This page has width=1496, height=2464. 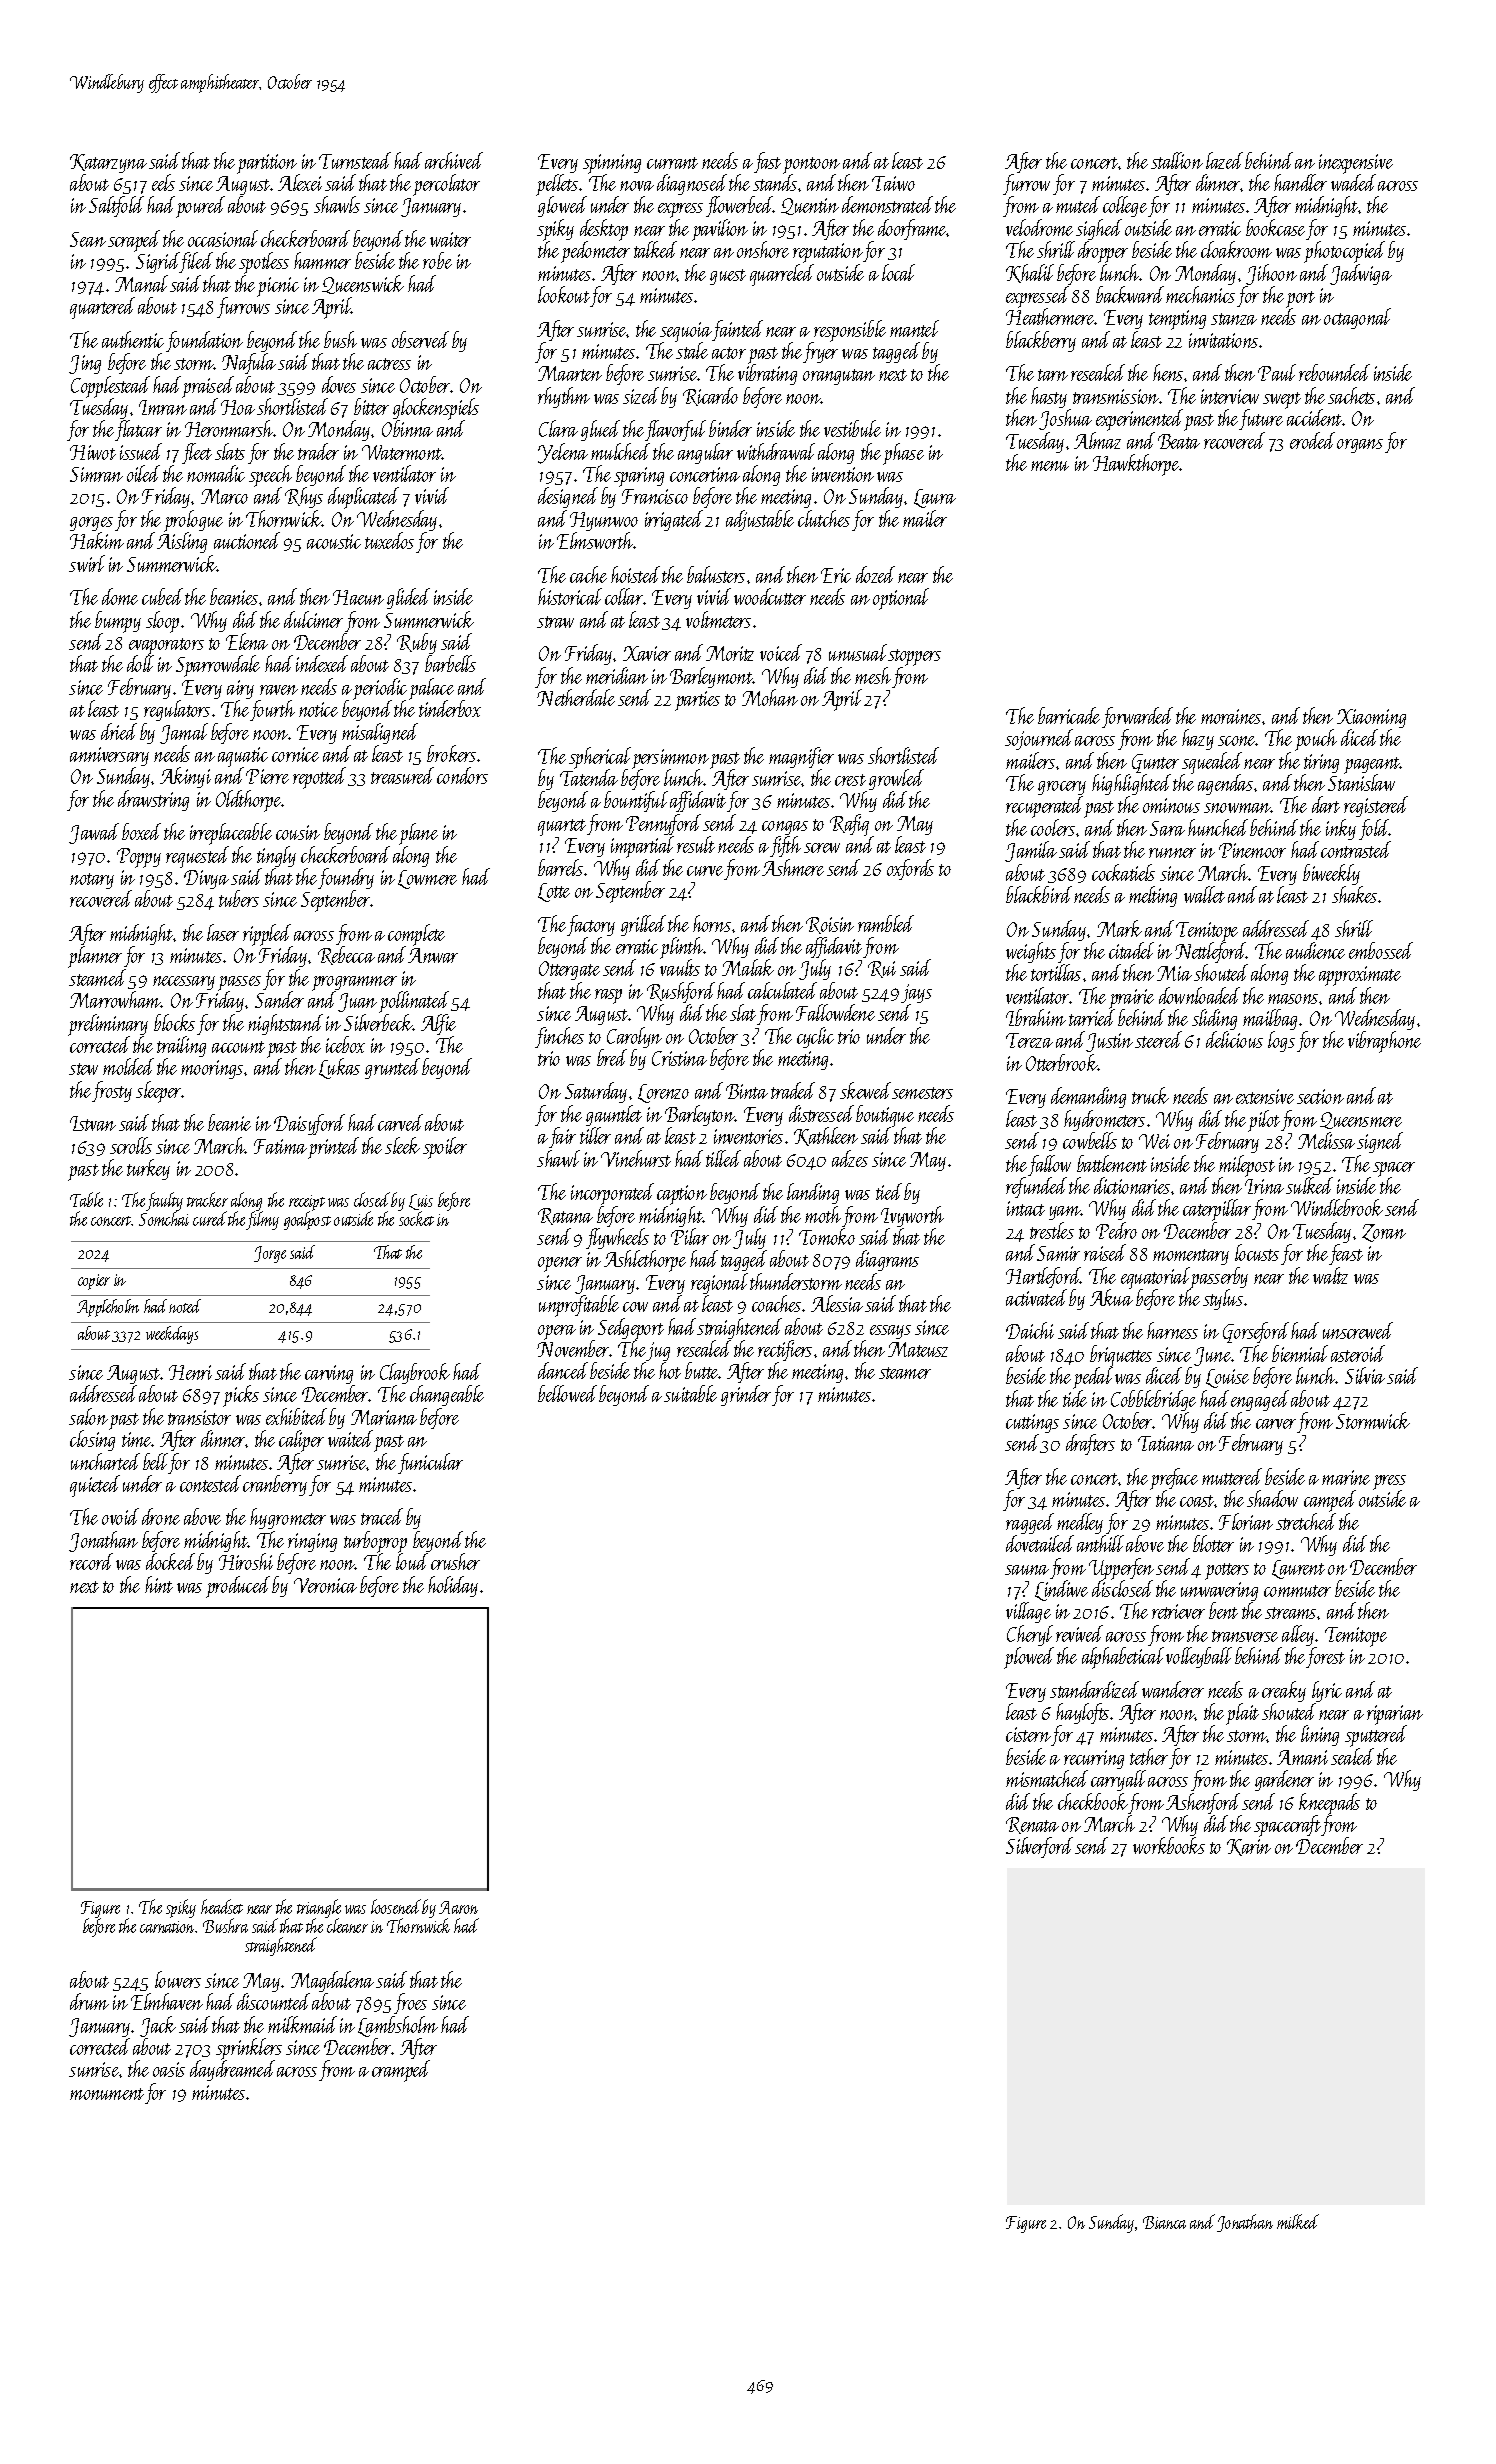 I want to click on organs, so click(x=1360, y=446).
